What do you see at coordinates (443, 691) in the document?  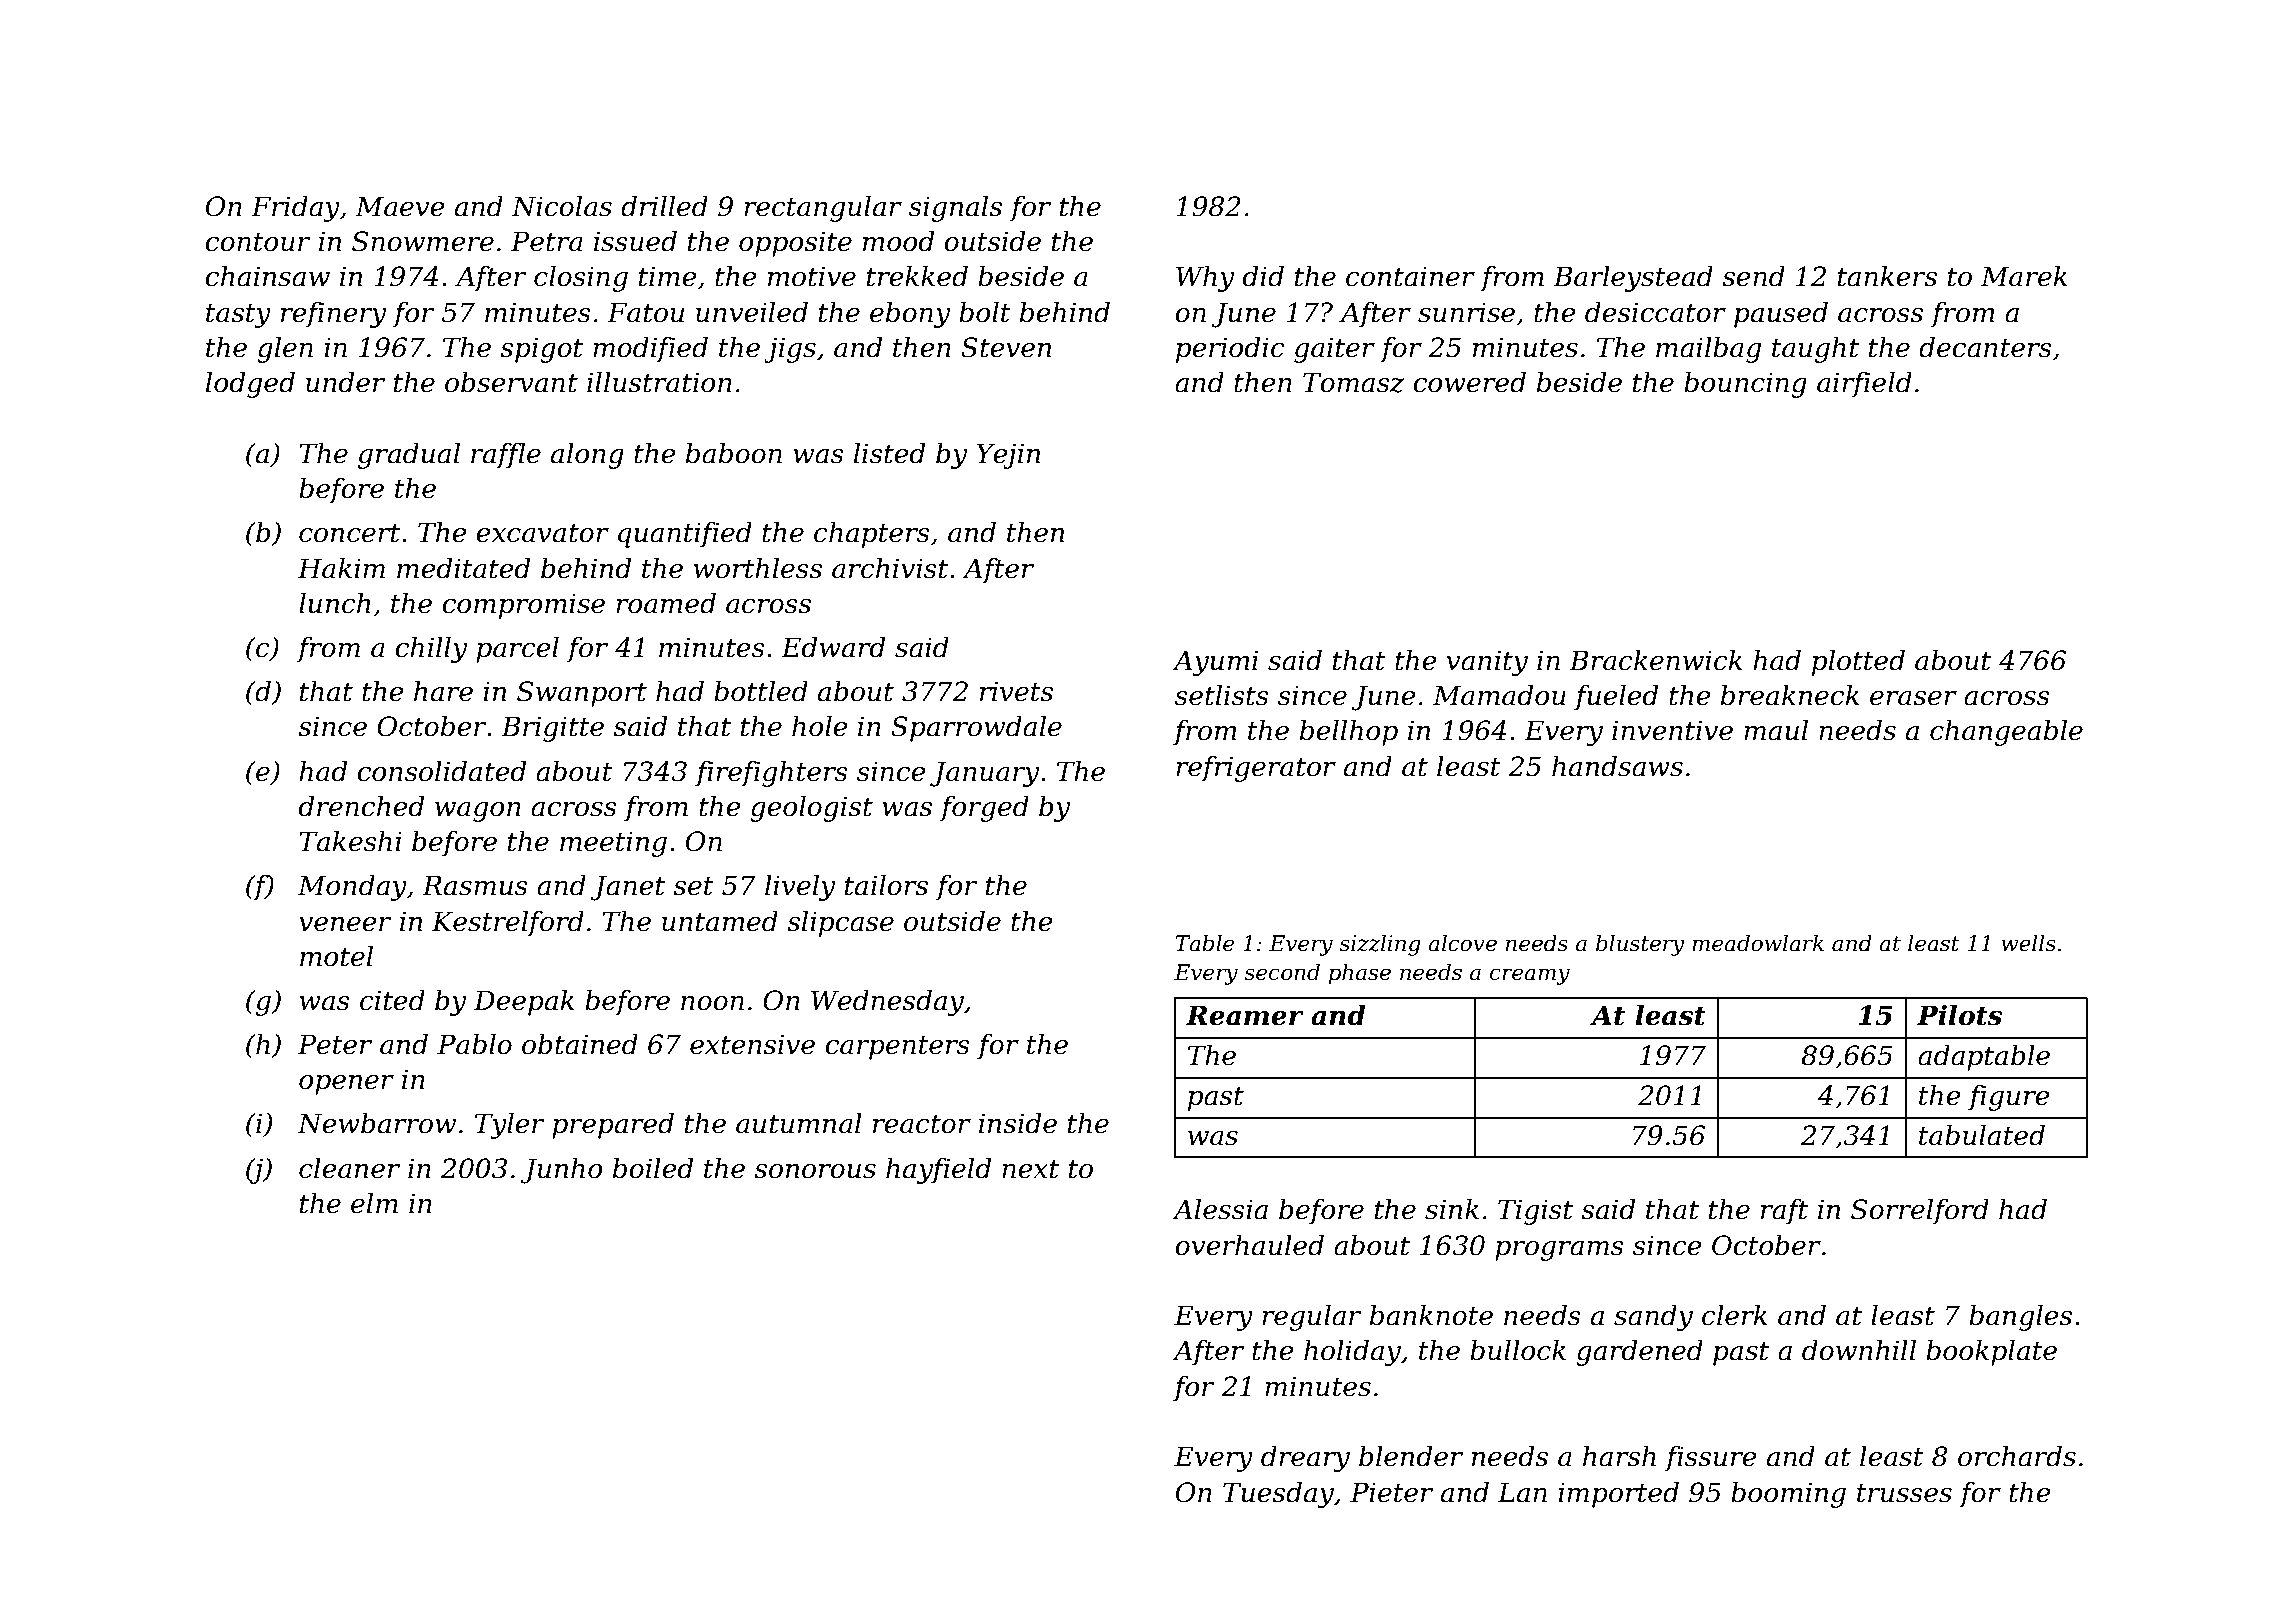 I see `hare` at bounding box center [443, 691].
